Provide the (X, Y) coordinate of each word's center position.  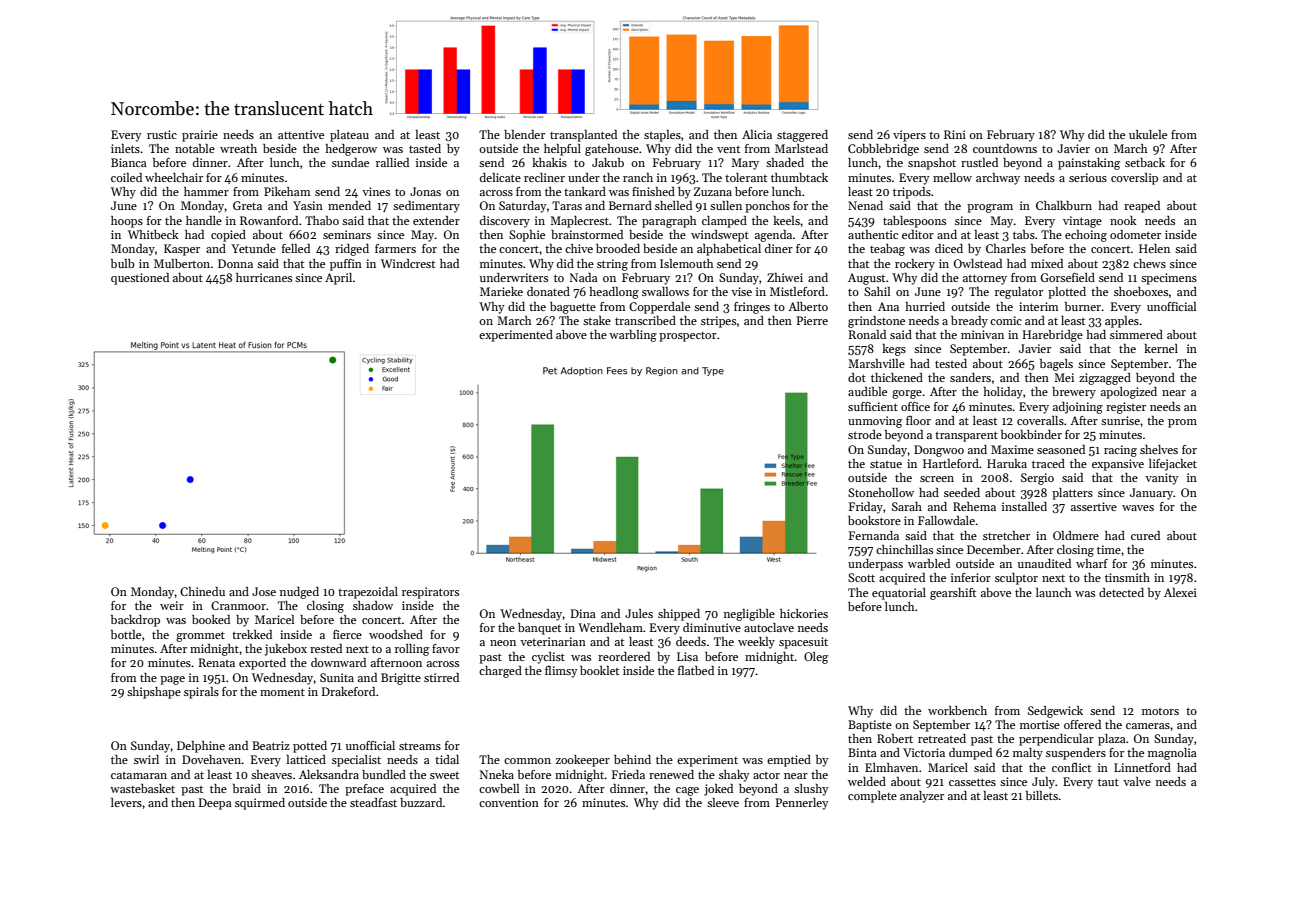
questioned (140, 279)
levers (126, 802)
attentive (301, 134)
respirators (430, 593)
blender (524, 134)
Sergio (1037, 479)
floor (918, 420)
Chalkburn (1064, 205)
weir (172, 605)
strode (865, 434)
